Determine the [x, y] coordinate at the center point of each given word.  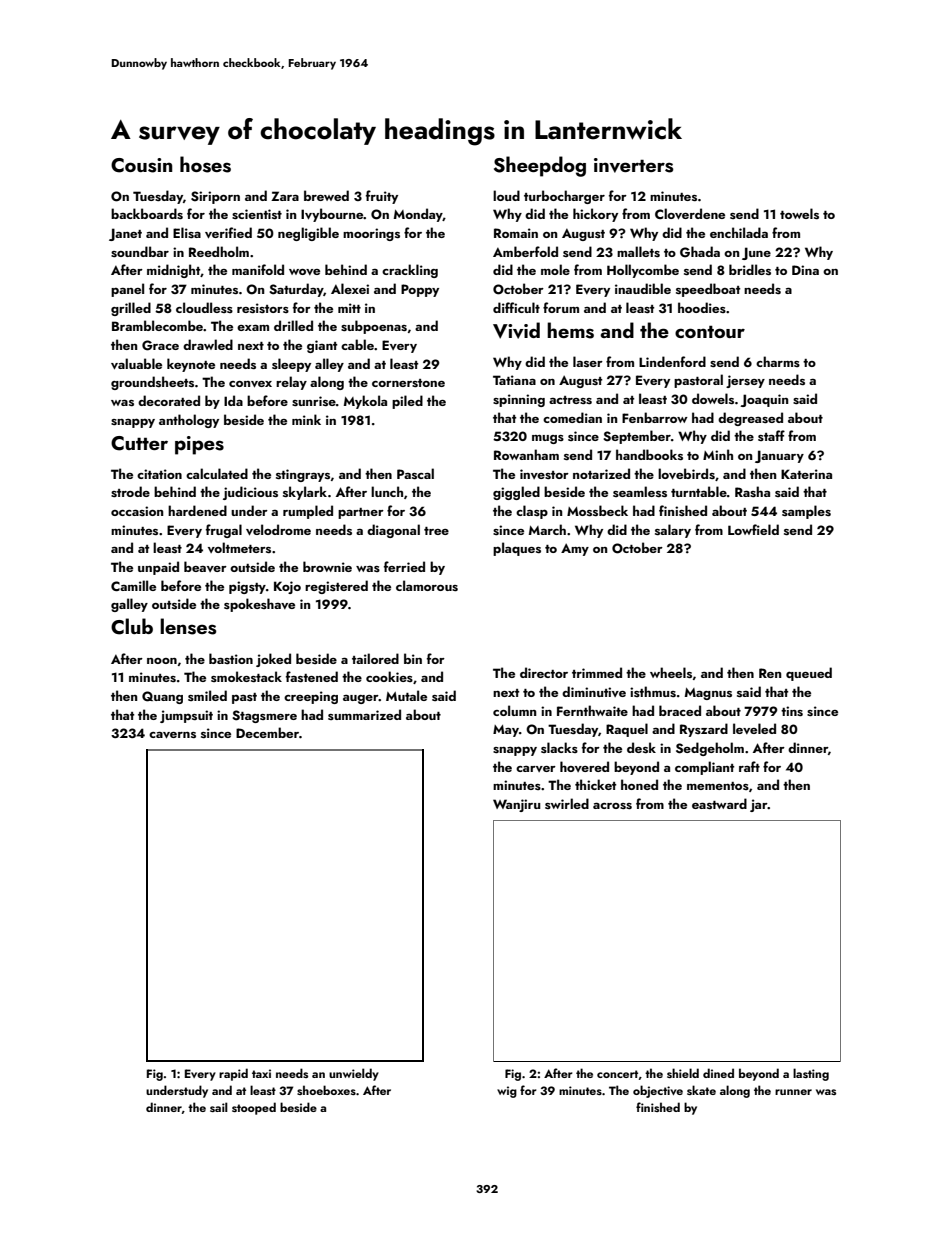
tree [436, 531]
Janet [125, 234]
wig [507, 1092]
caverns [172, 735]
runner [793, 1092]
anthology [189, 421]
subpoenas [374, 327]
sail [219, 1107]
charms [778, 361]
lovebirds [686, 474]
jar [759, 805]
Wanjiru [516, 805]
